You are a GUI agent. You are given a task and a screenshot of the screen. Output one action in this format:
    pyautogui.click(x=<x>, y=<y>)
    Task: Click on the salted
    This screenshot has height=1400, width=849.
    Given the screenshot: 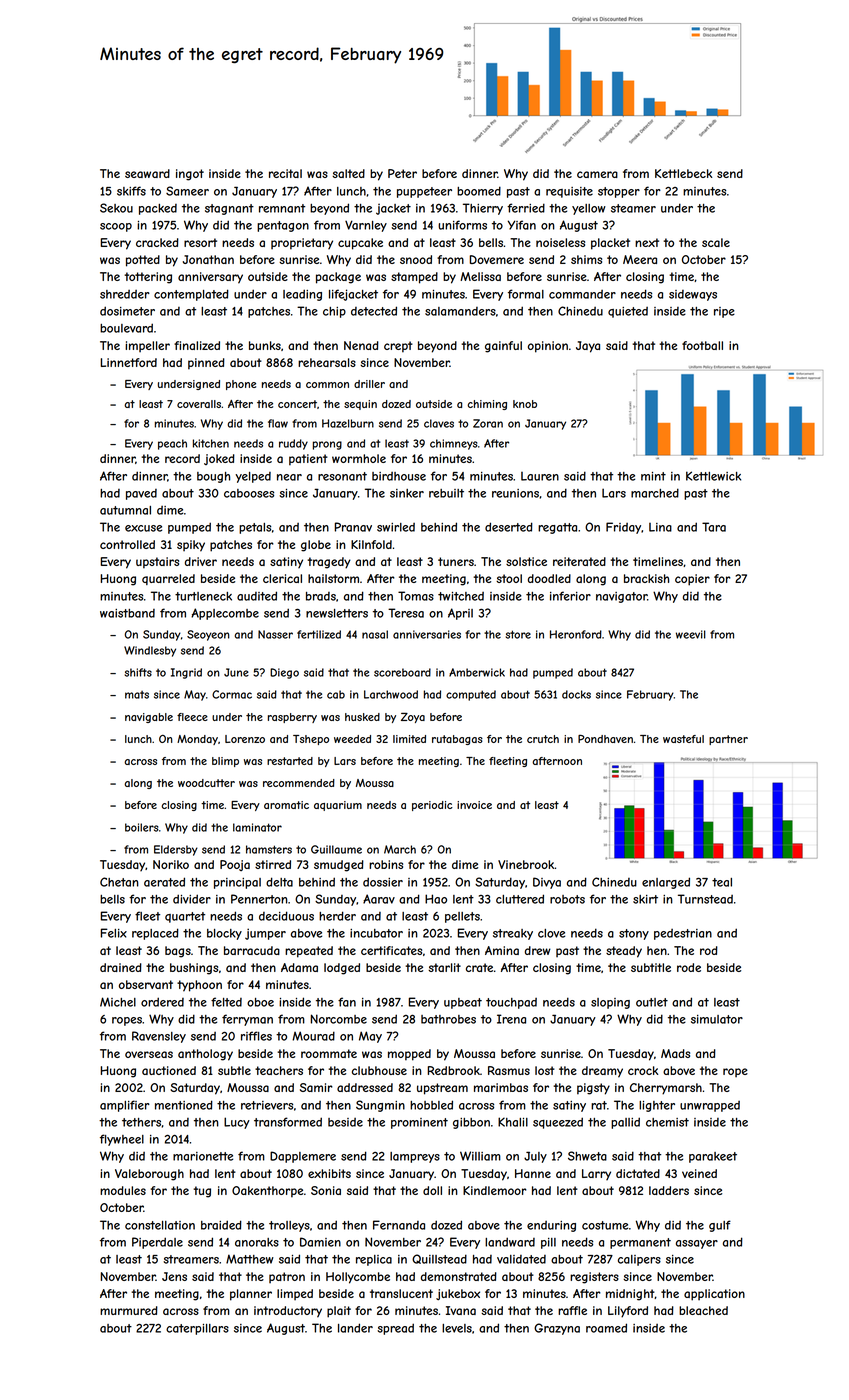 What is the action you would take?
    pyautogui.click(x=348, y=173)
